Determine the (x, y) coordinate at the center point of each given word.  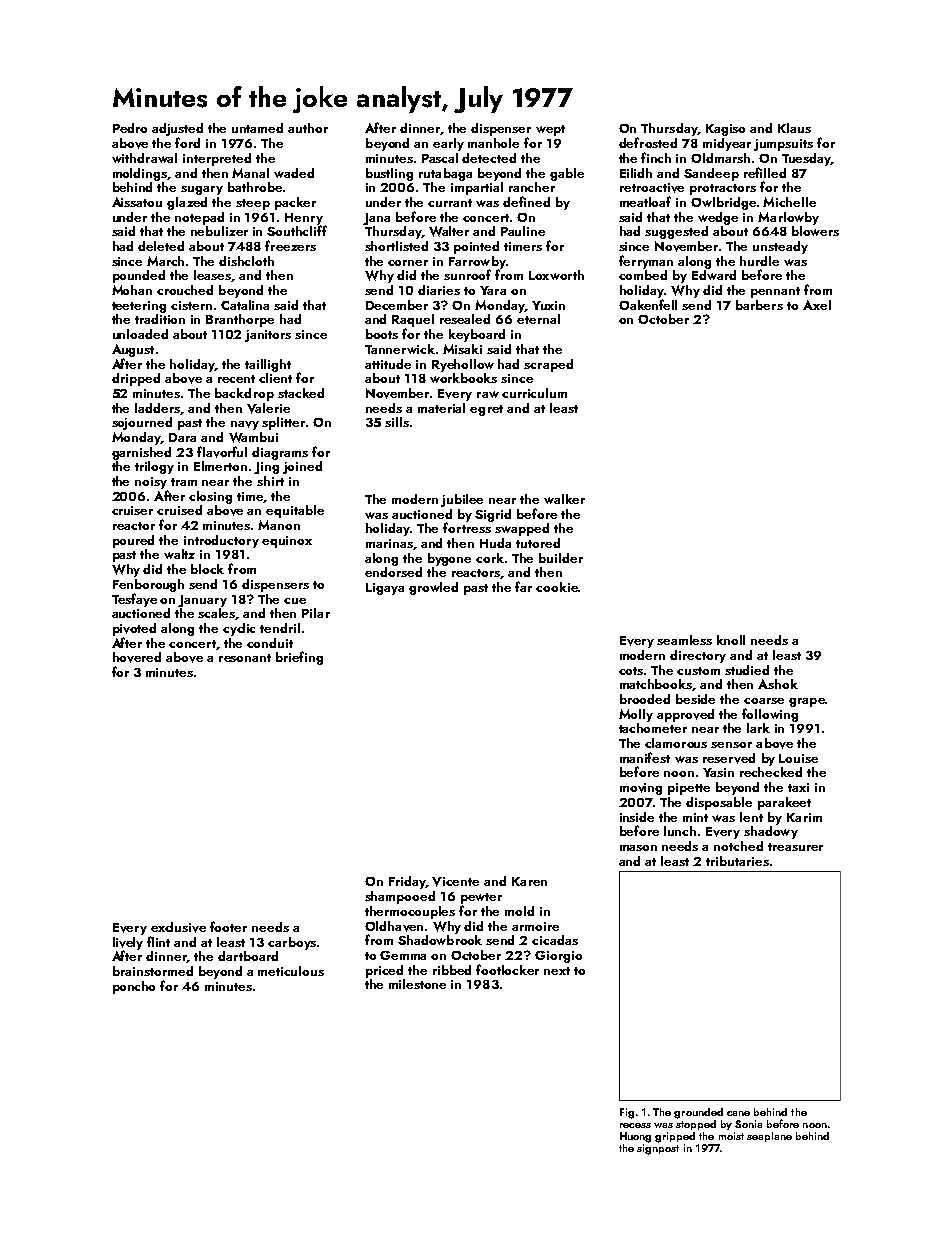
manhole (493, 143)
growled (433, 588)
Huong (635, 1137)
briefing (299, 658)
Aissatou (137, 202)
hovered (137, 657)
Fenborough (148, 585)
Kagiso (725, 130)
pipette (689, 789)
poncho (134, 987)
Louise (798, 758)
